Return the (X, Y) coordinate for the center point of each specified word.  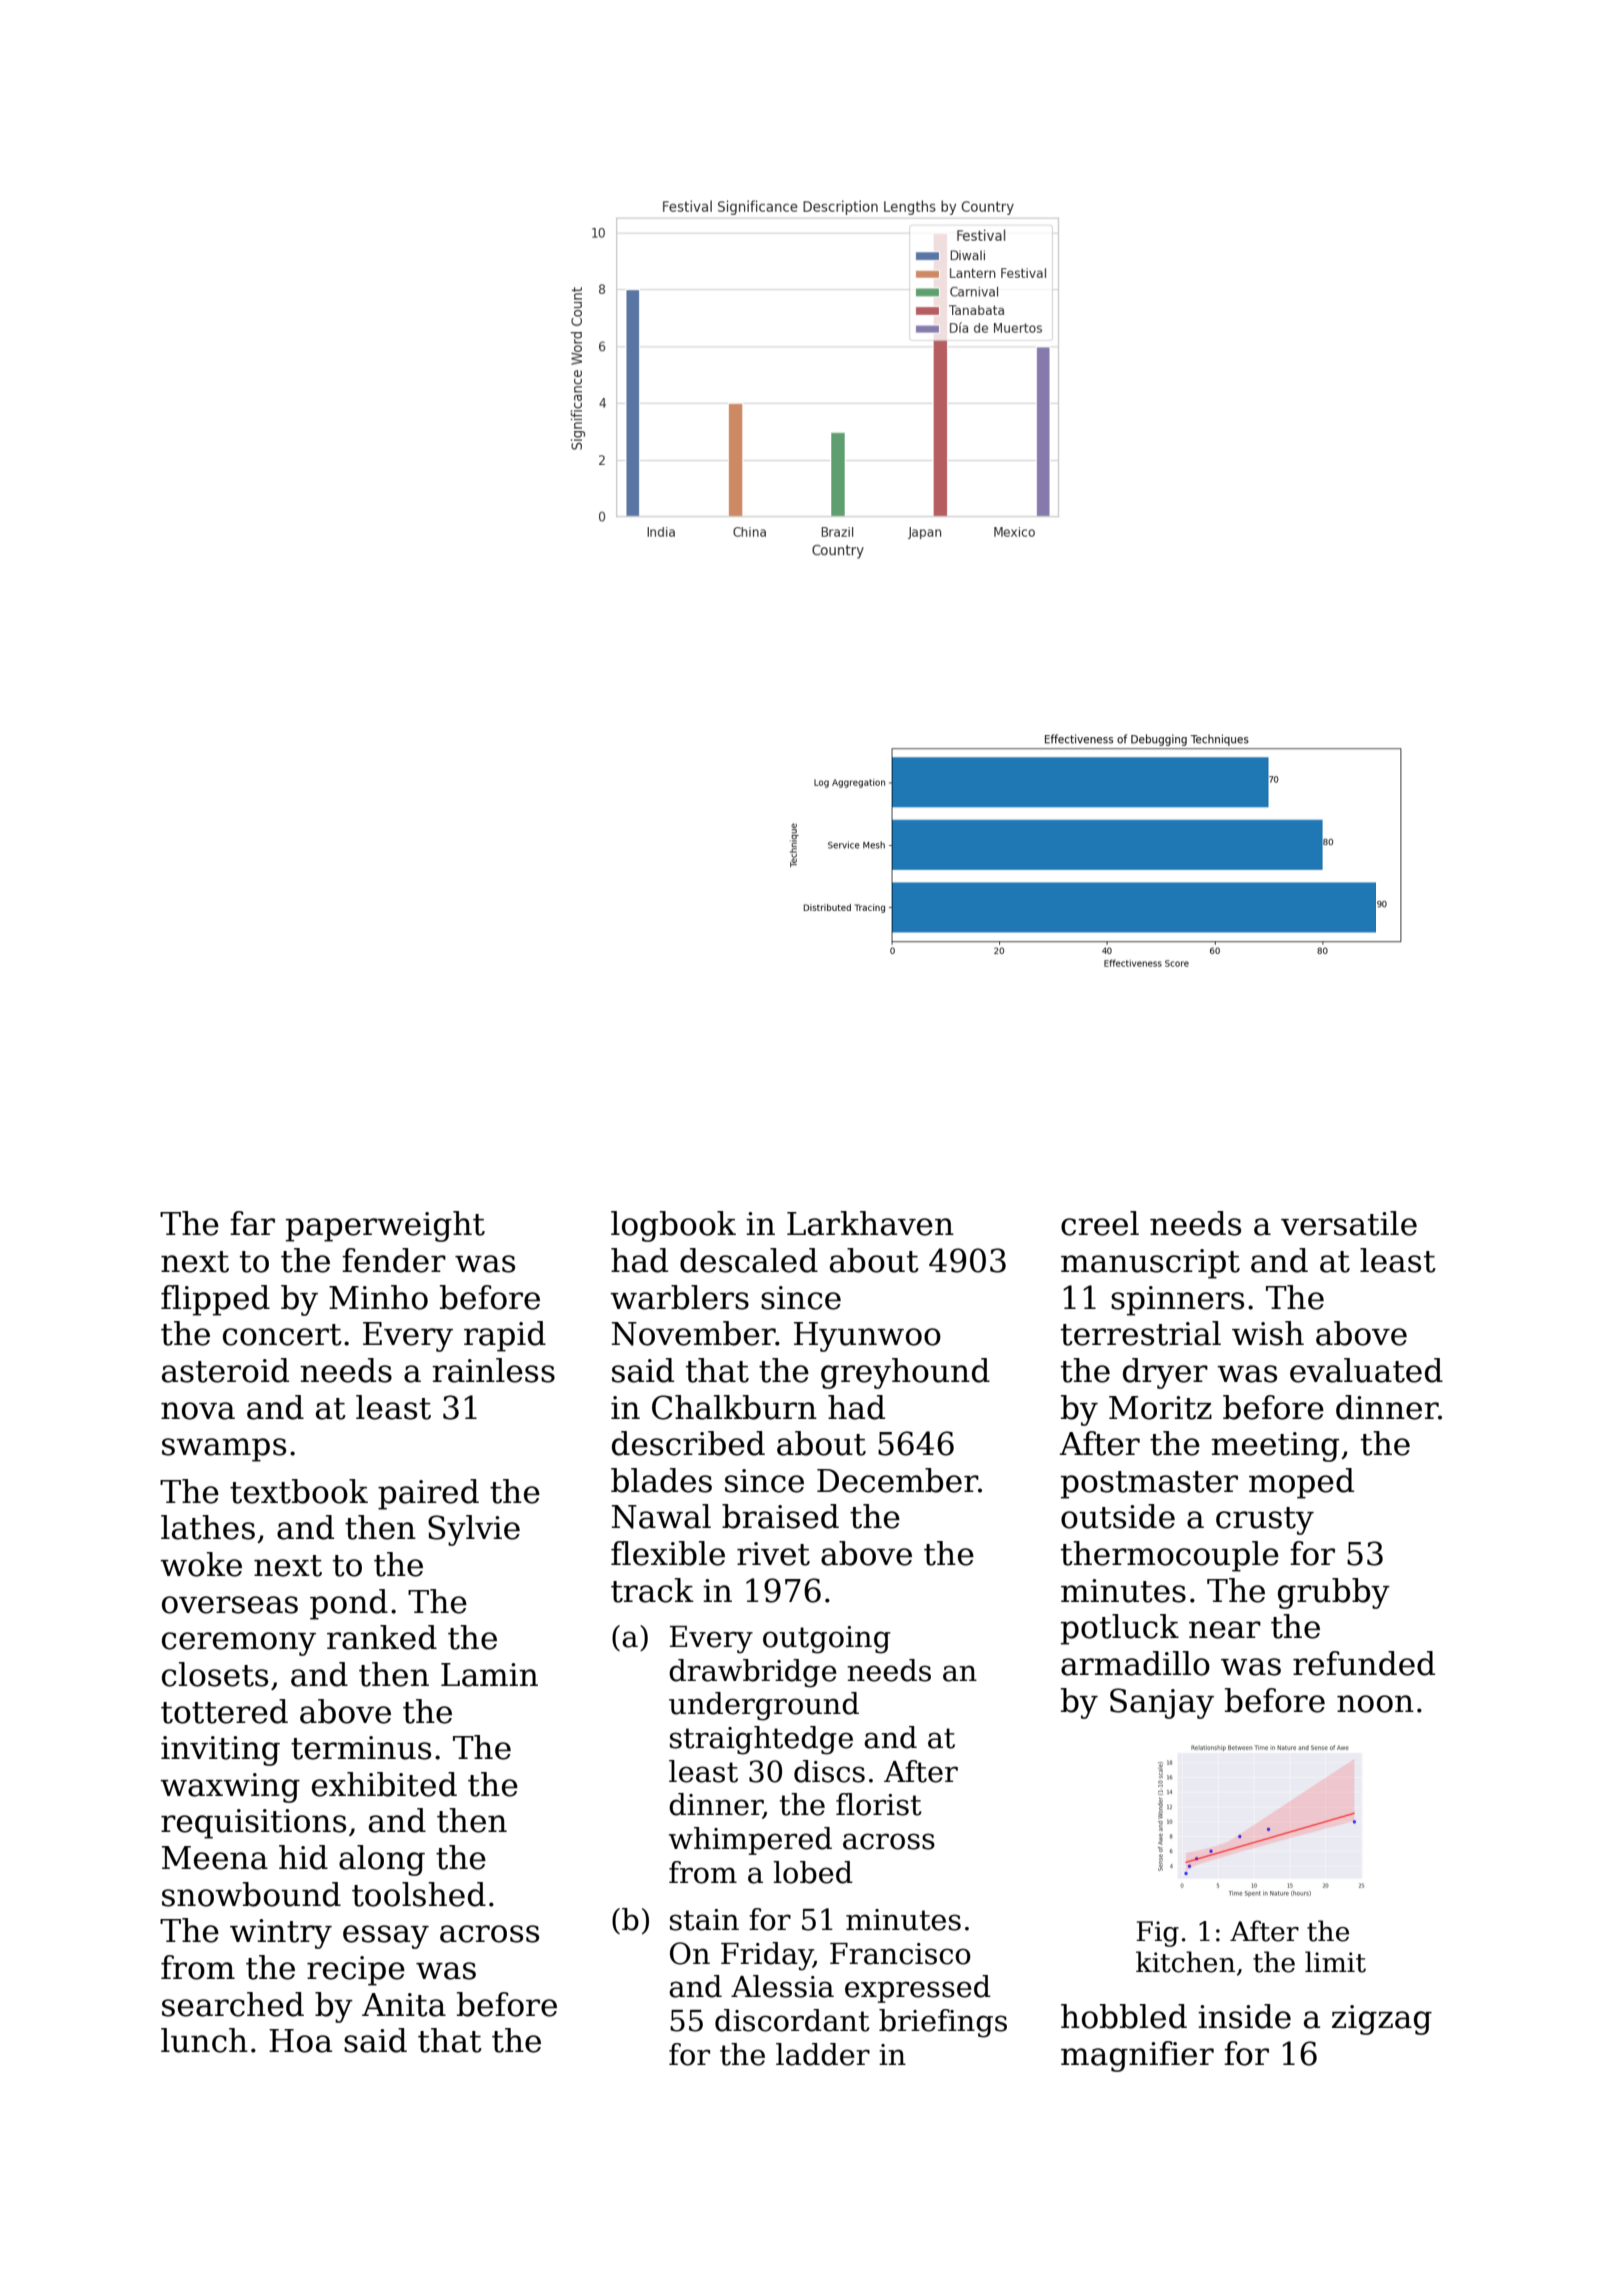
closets (215, 1674)
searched (233, 2004)
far (252, 1223)
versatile (1349, 1223)
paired (428, 1494)
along (382, 1860)
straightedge (761, 1740)
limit (1335, 1962)
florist (879, 1804)
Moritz (1160, 1408)
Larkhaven (870, 1223)
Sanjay (1162, 1703)
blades (661, 1480)
